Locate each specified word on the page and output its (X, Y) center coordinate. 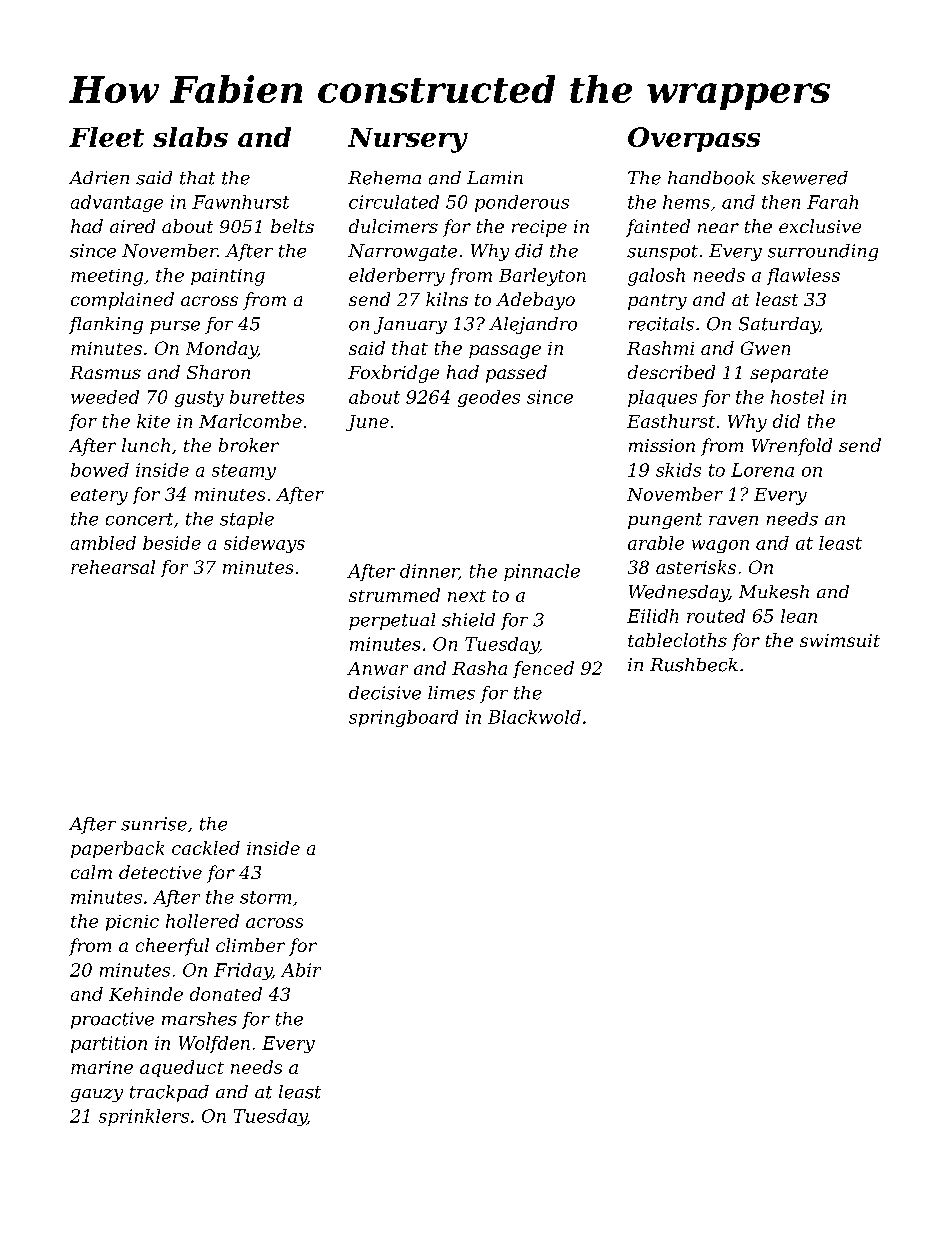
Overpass (694, 139)
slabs (190, 137)
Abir (301, 970)
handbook (711, 178)
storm (265, 897)
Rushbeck (694, 665)
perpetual (392, 621)
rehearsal (113, 567)
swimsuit (840, 640)
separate (789, 375)
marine (102, 1067)
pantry (657, 302)
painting (228, 277)
